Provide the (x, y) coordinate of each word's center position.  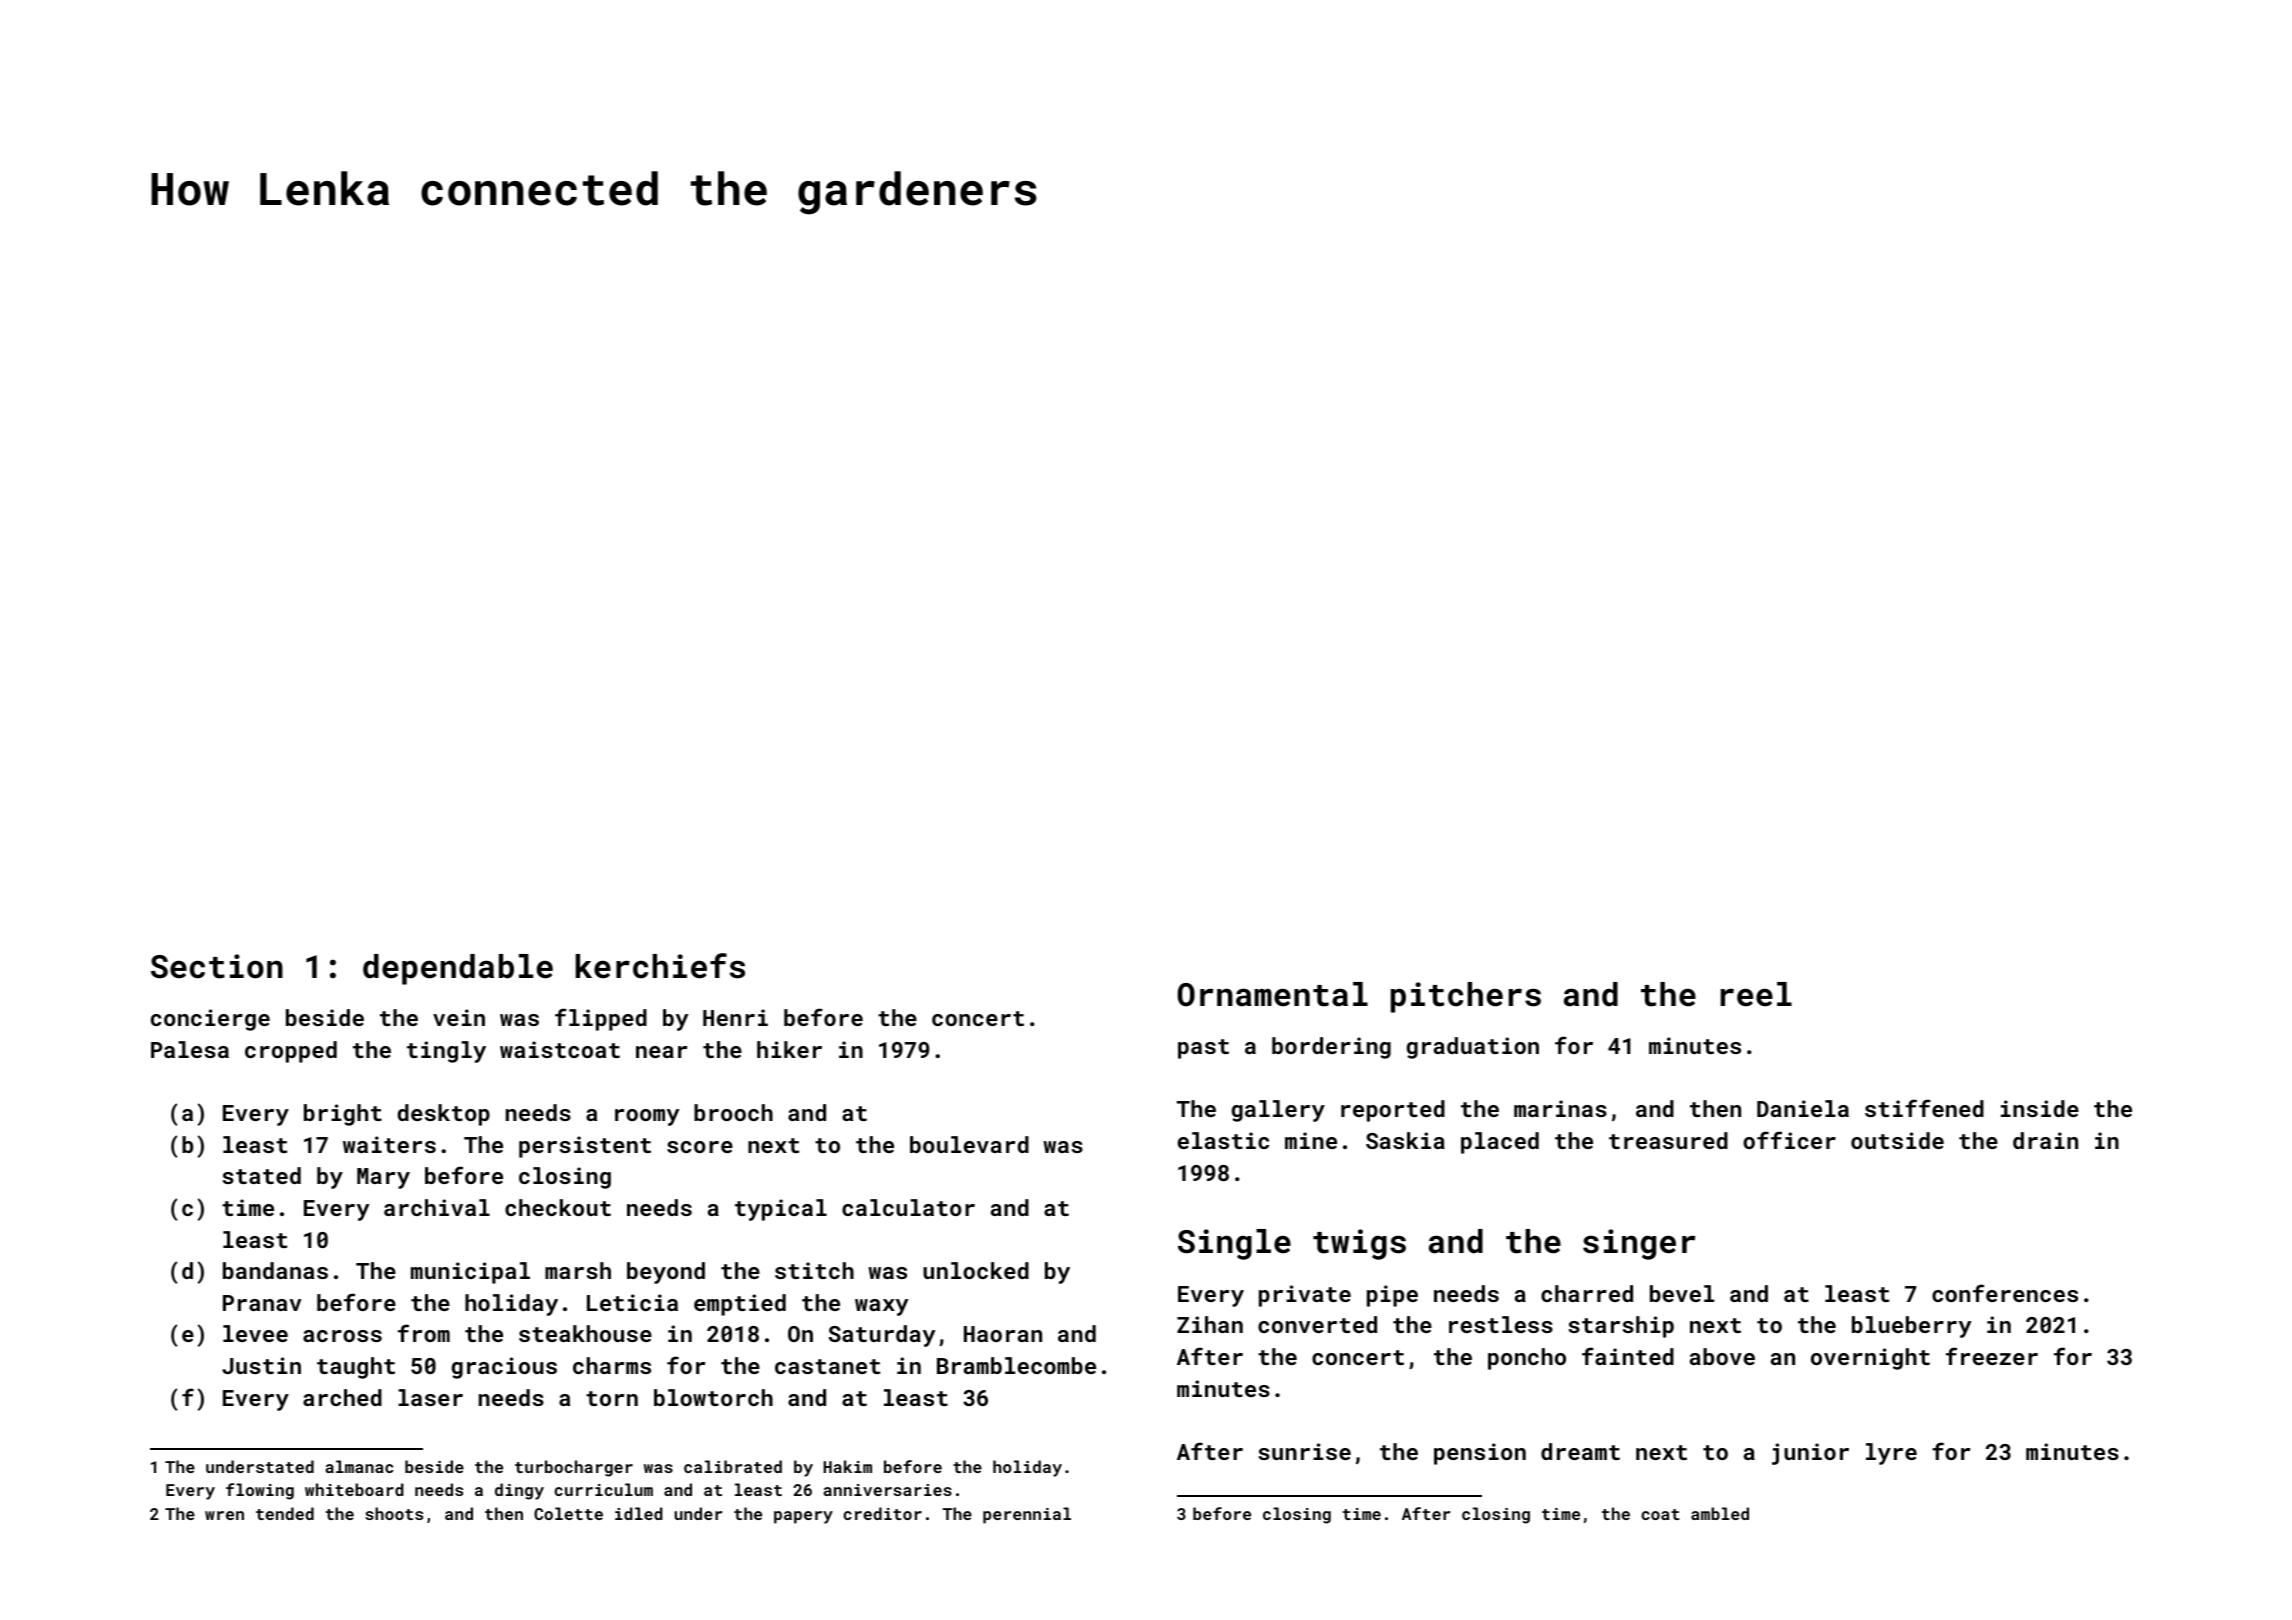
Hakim (847, 1466)
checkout (558, 1207)
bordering (1331, 1048)
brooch (733, 1112)
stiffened (1924, 1108)
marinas (1560, 1108)
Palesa (190, 1049)
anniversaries (887, 1490)
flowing (260, 1491)
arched (342, 1397)
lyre (1891, 1454)
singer (1639, 1244)
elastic (1223, 1140)
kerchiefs (660, 966)
